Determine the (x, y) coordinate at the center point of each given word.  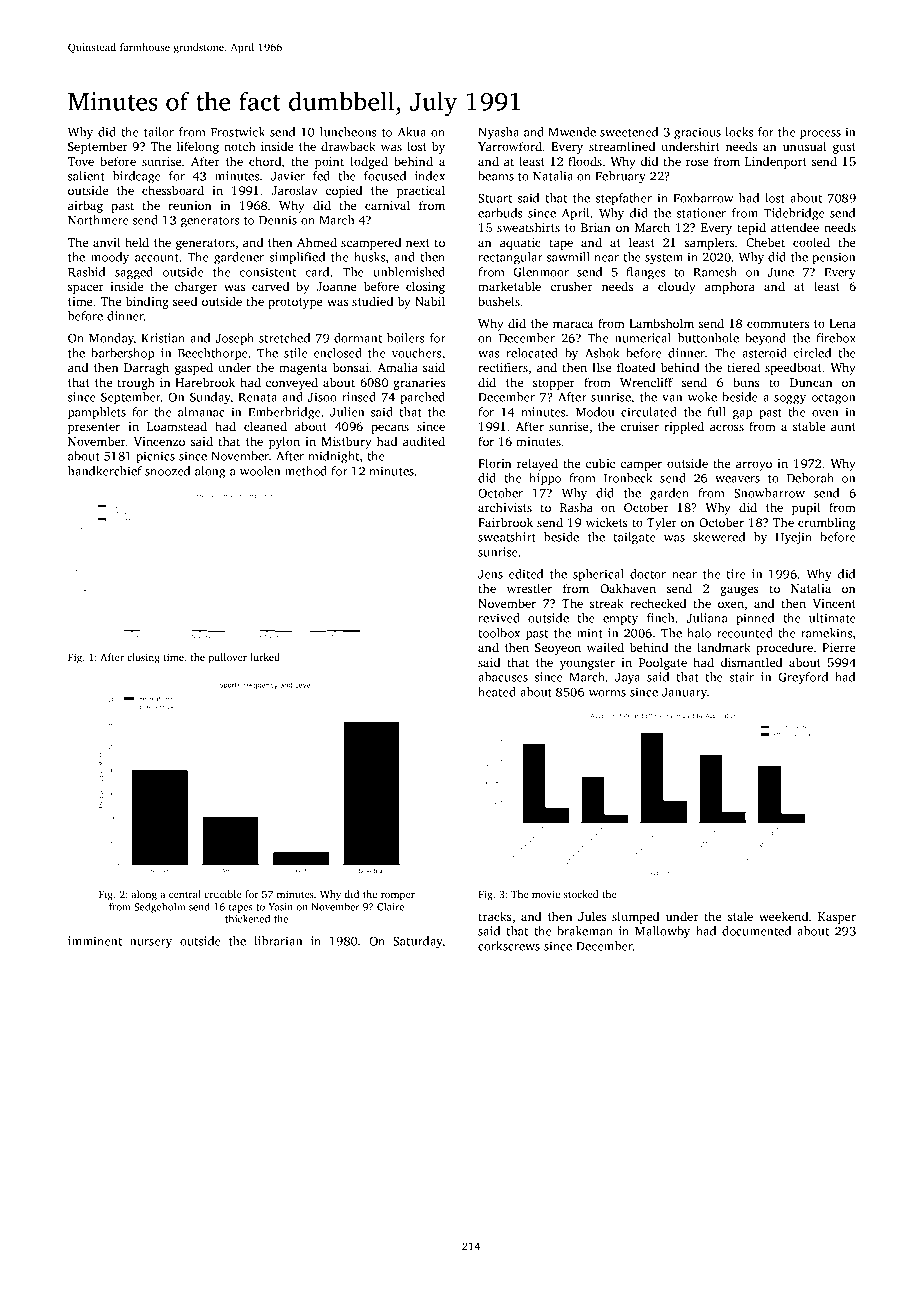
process (820, 135)
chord (265, 161)
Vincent (834, 603)
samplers (709, 243)
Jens (490, 574)
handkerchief (105, 471)
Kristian (163, 338)
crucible (223, 894)
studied (372, 301)
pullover (228, 658)
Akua (412, 132)
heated (497, 692)
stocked (581, 894)
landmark (724, 647)
